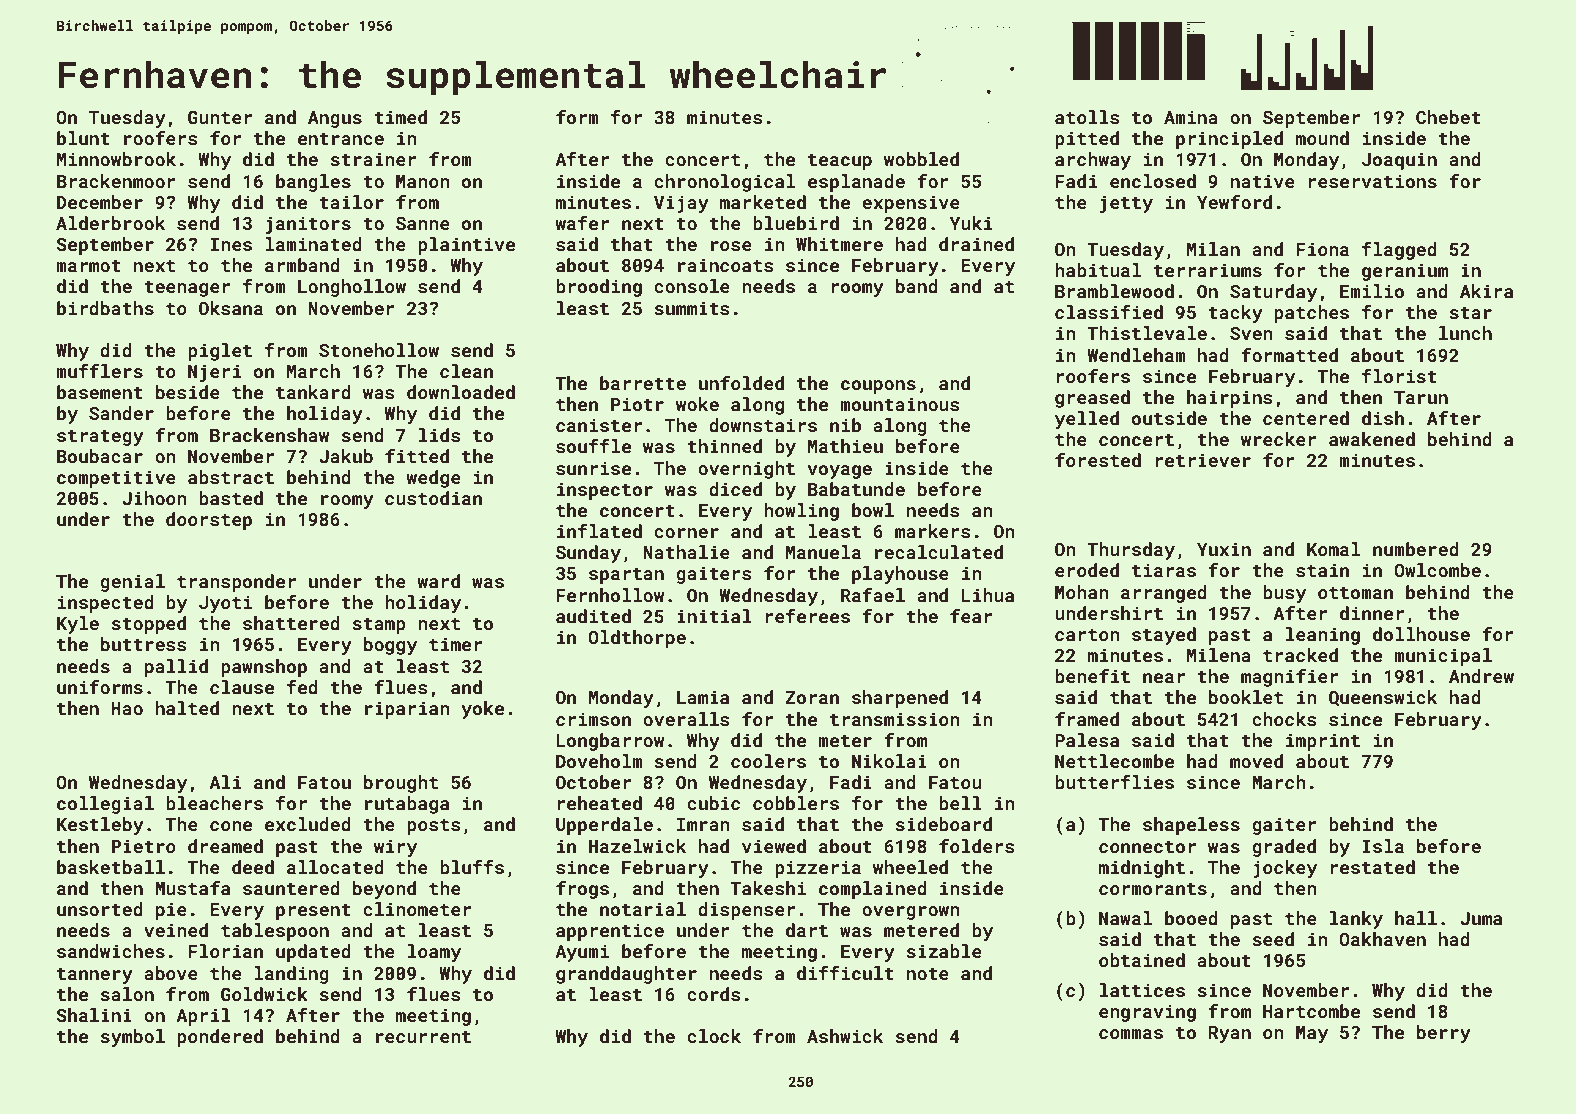 The height and width of the screenshot is (1114, 1576). Describe the element at coordinates (390, 646) in the screenshot. I see `boggy` at that location.
